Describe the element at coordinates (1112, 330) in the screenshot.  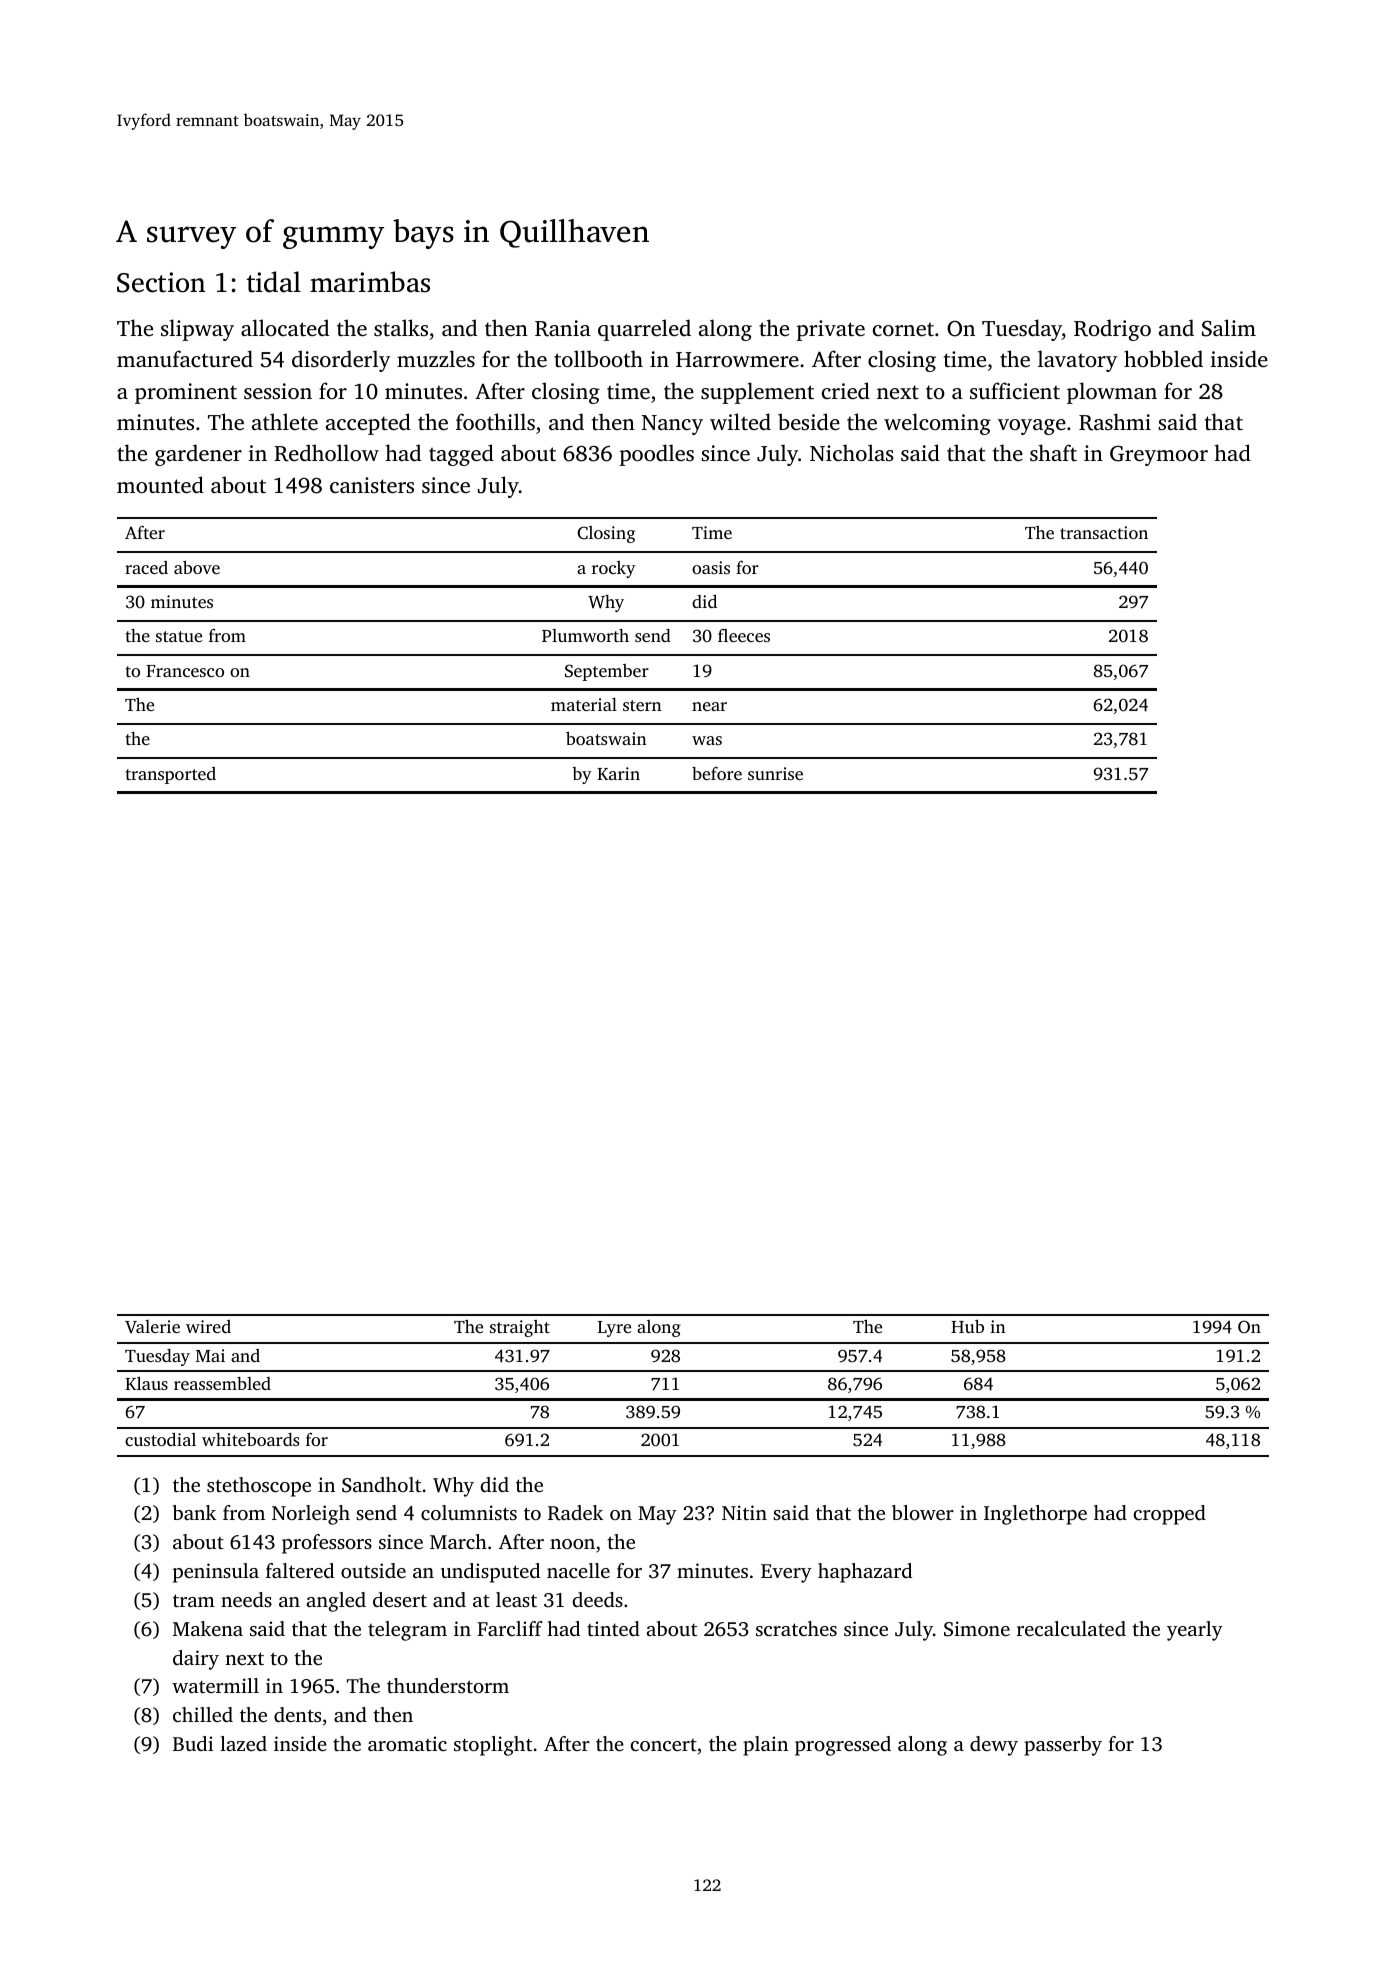
I see `Rodrigo` at that location.
